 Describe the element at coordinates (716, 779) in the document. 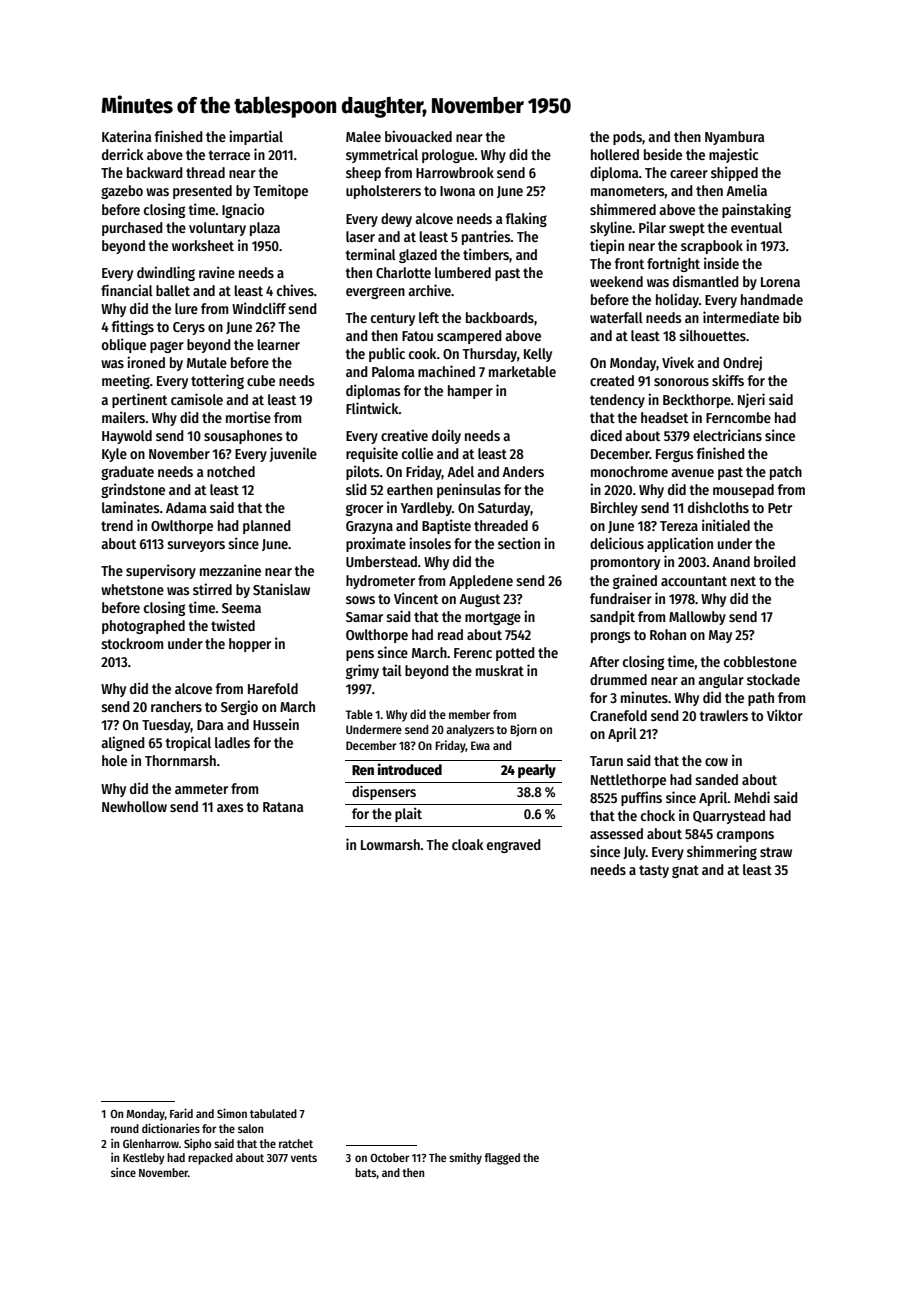

I see `sanded` at that location.
